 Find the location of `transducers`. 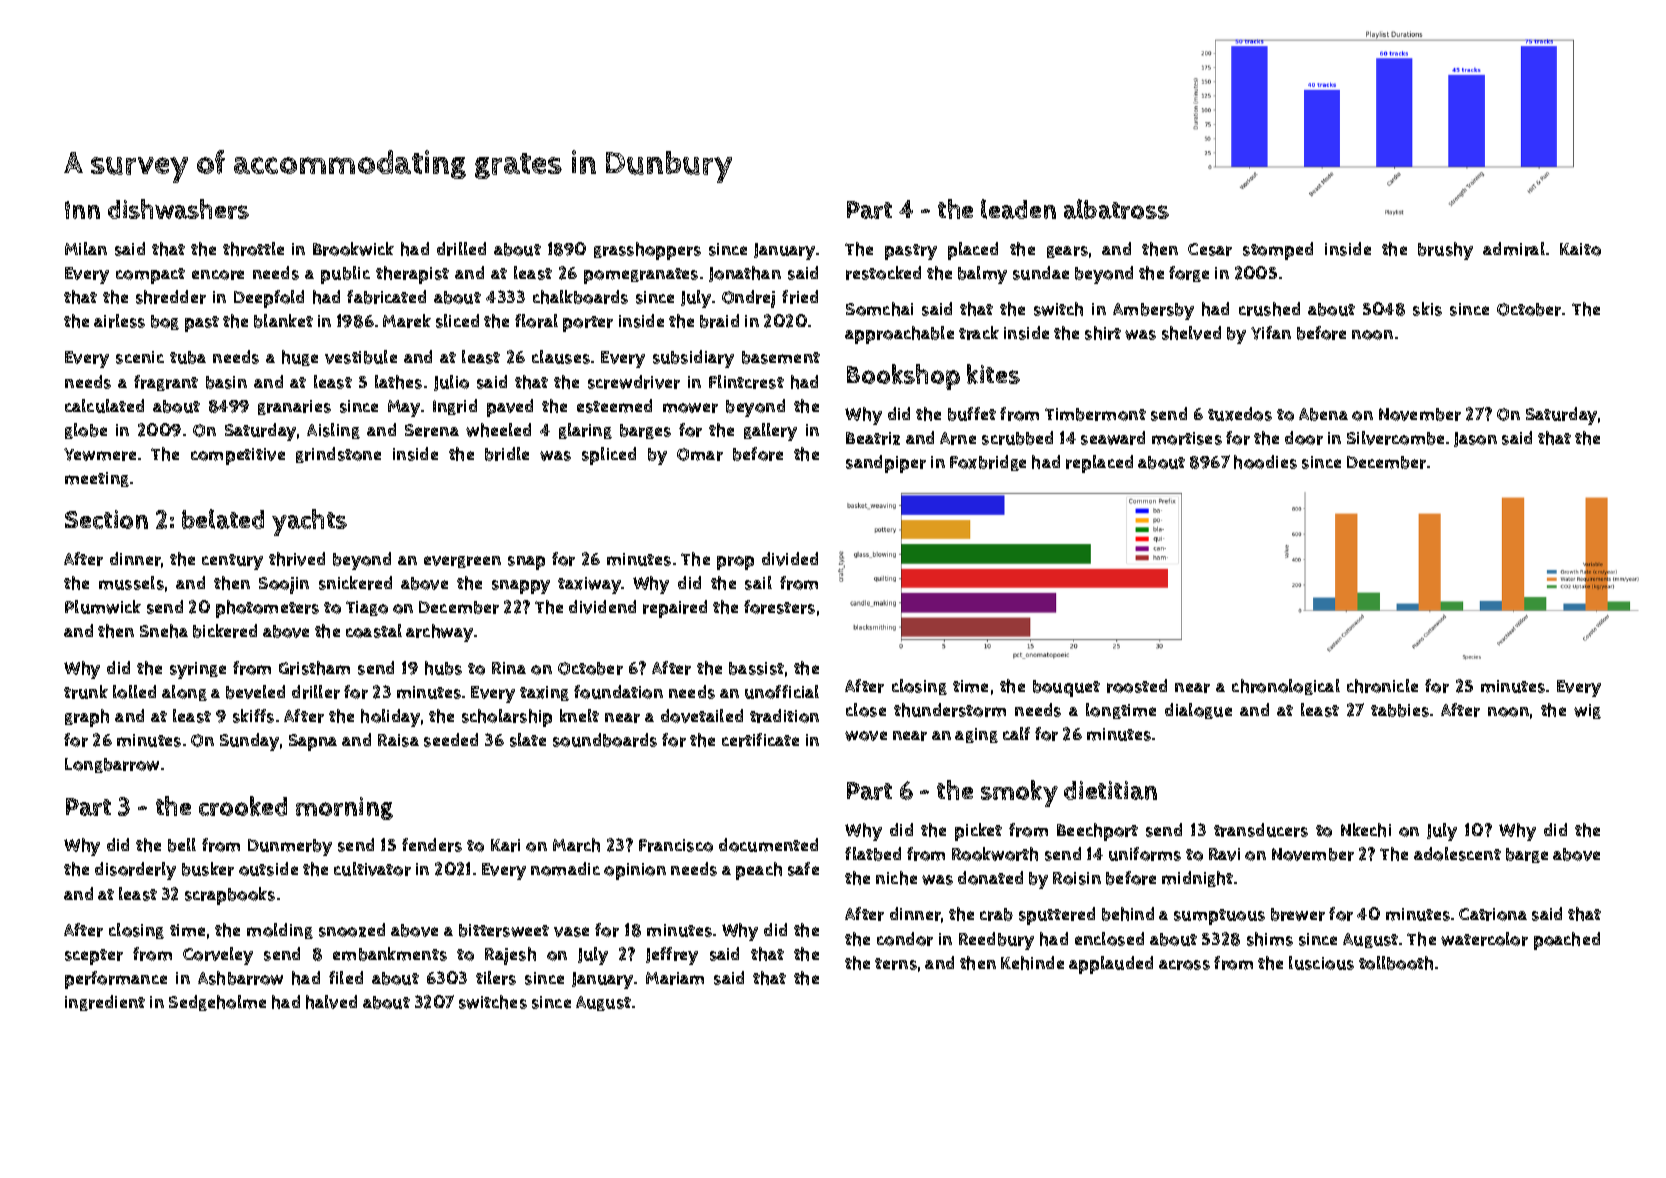

transducers is located at coordinates (1261, 830).
